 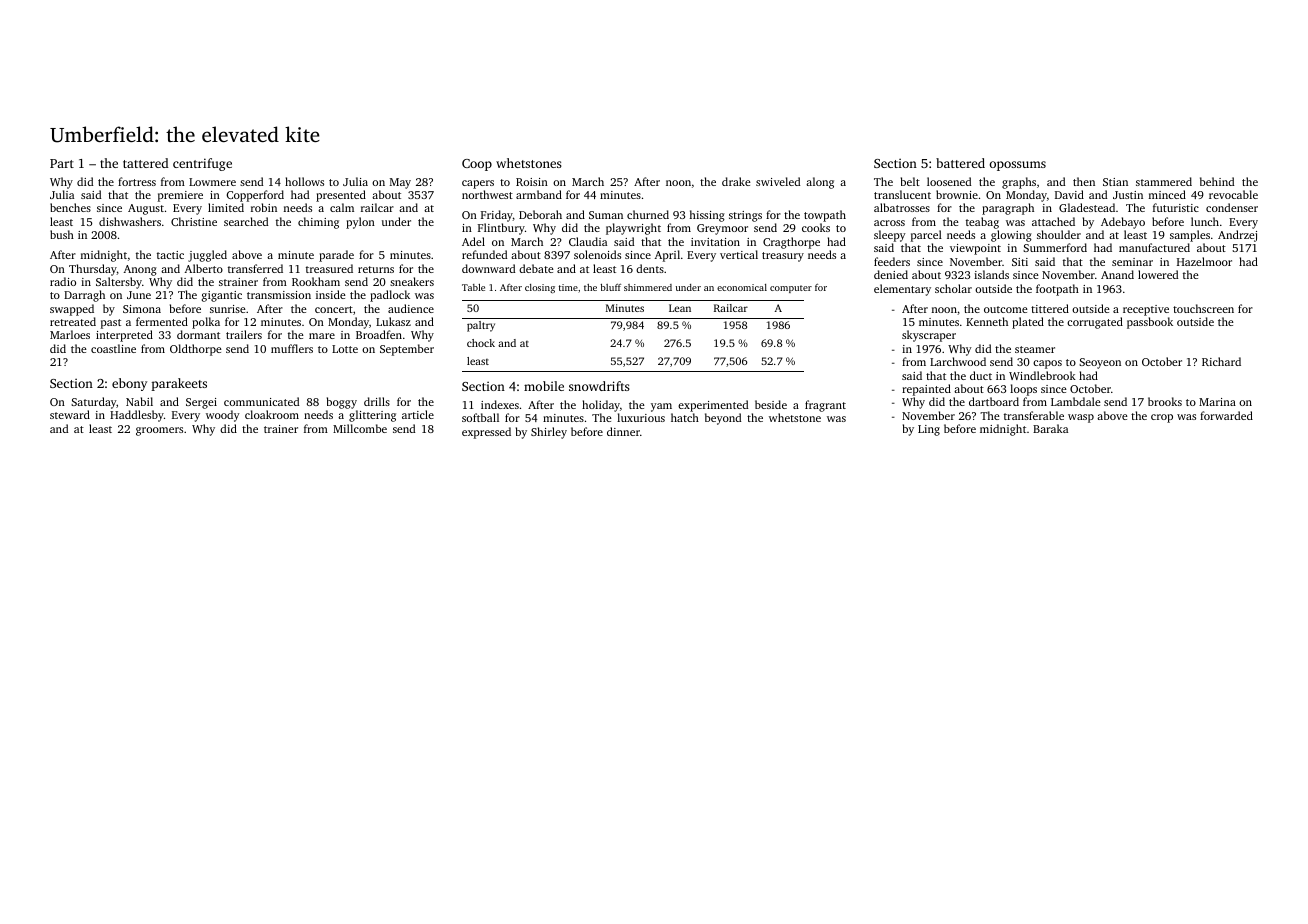 What do you see at coordinates (902, 290) in the screenshot?
I see `elementary` at bounding box center [902, 290].
